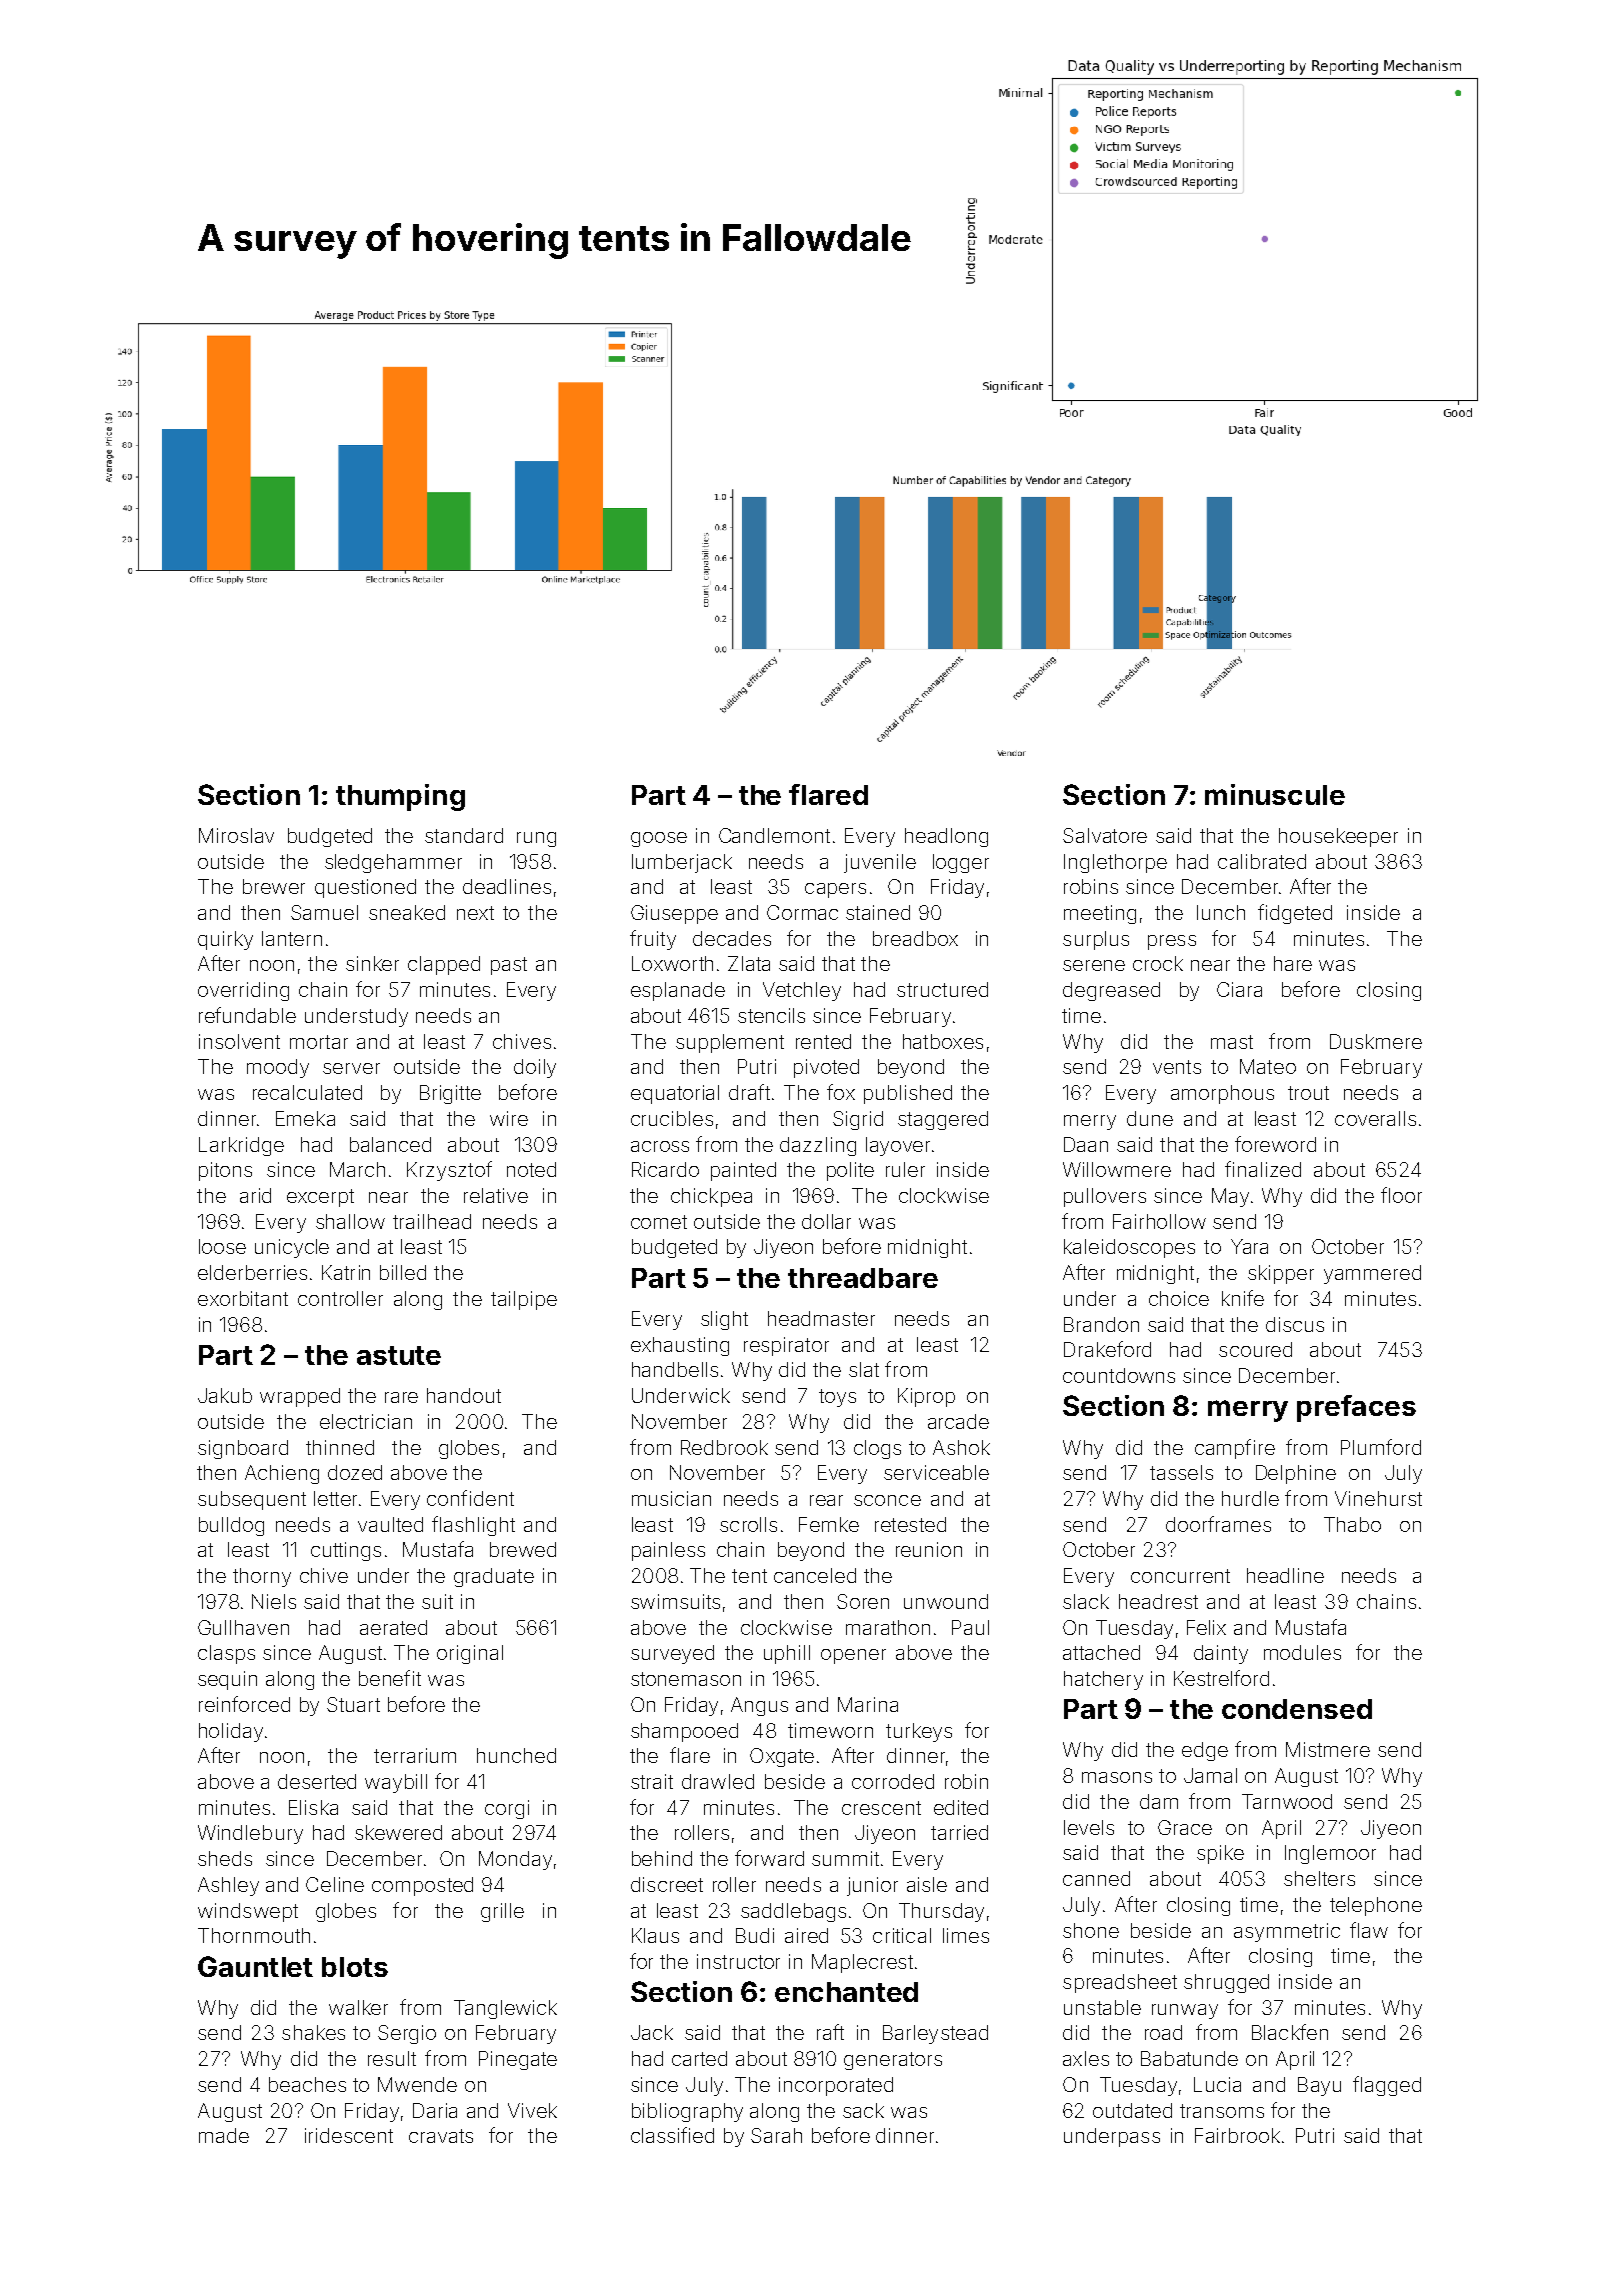  Describe the element at coordinates (1107, 1349) in the screenshot. I see `Drakeford` at that location.
